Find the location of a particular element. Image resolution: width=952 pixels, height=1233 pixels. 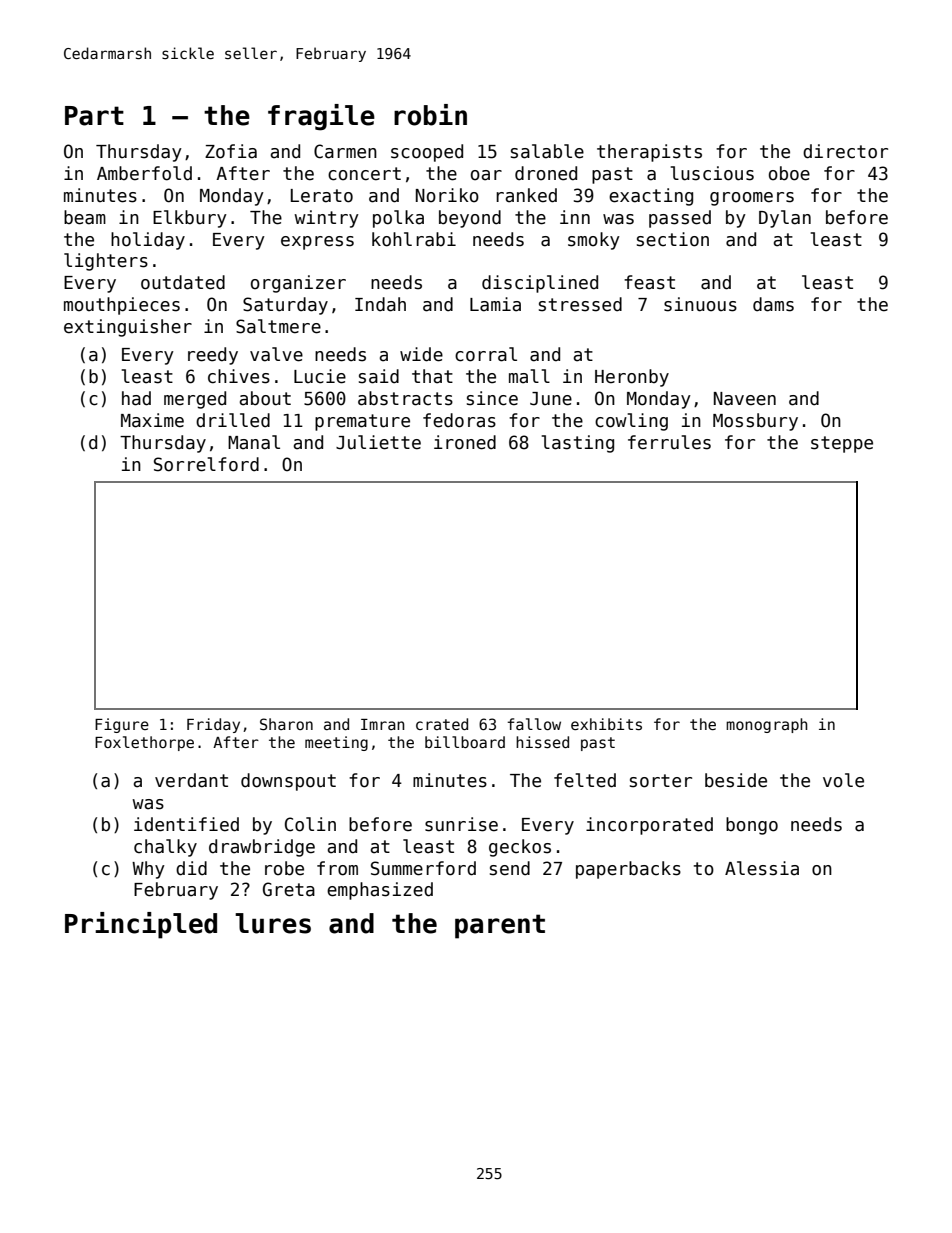

beam is located at coordinates (85, 217).
